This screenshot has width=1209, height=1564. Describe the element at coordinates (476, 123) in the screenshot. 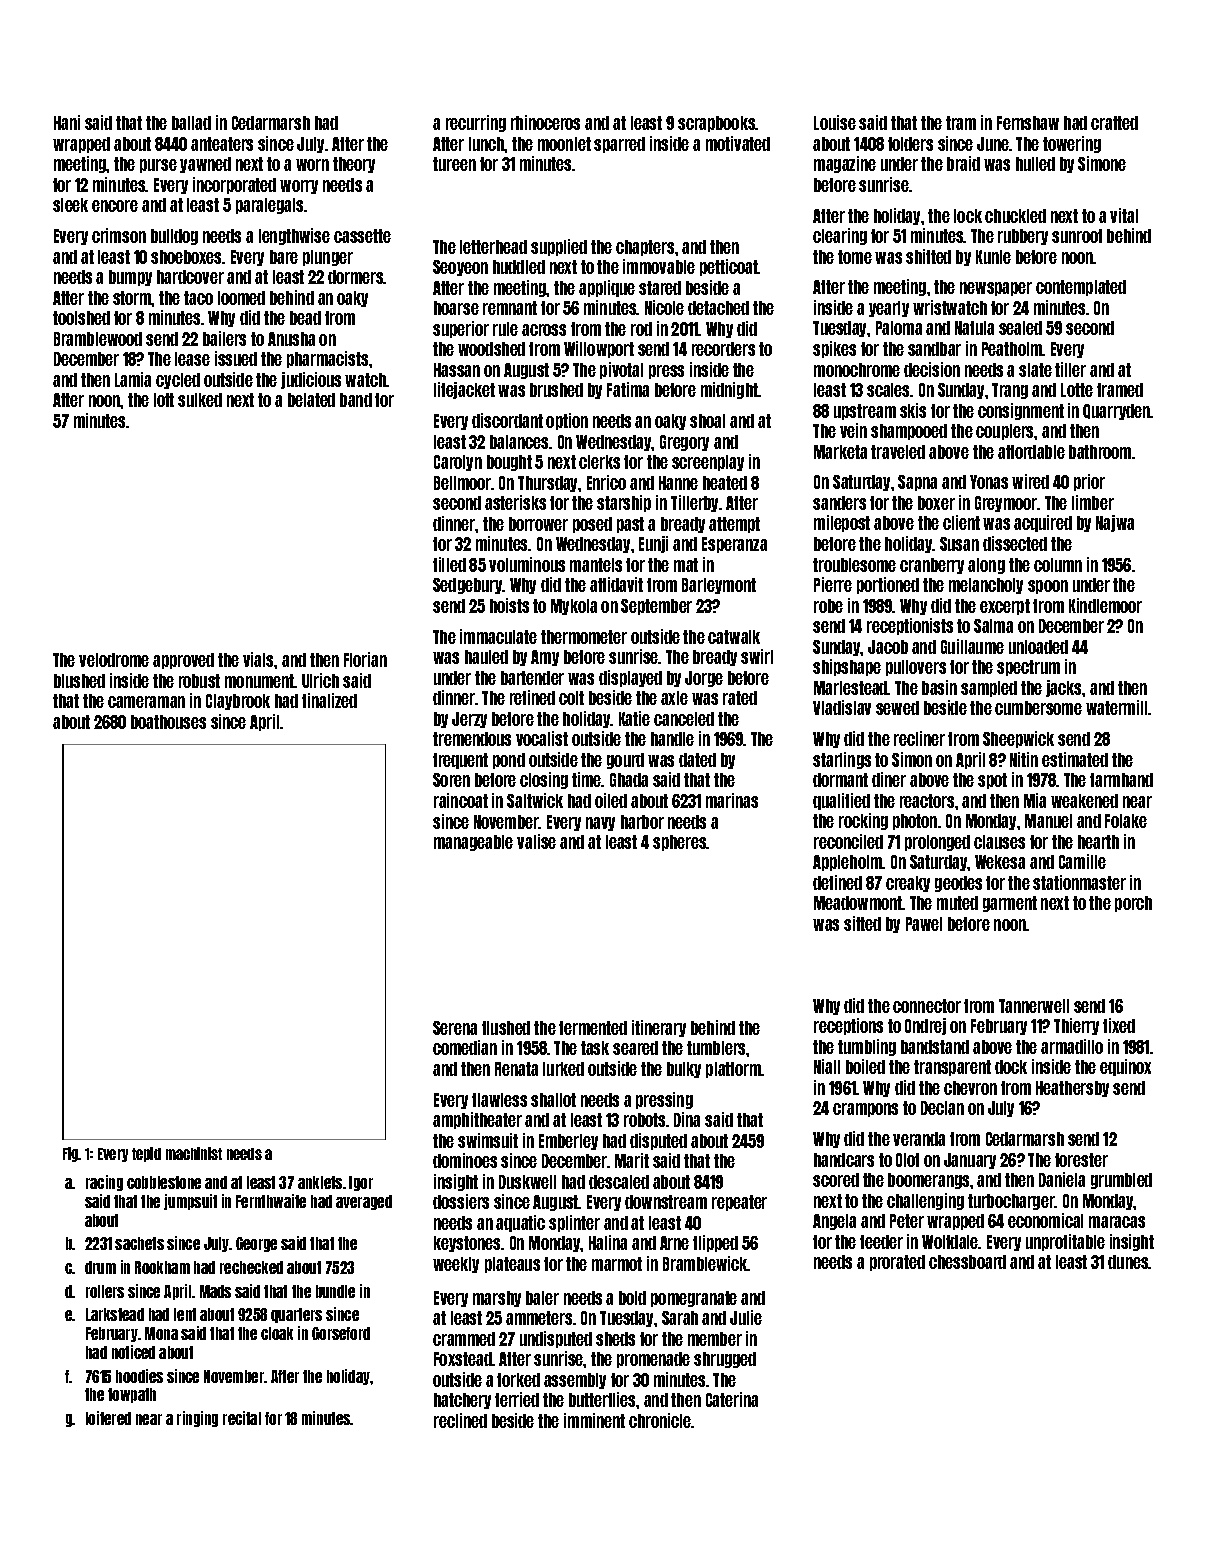

I see `recurring` at that location.
